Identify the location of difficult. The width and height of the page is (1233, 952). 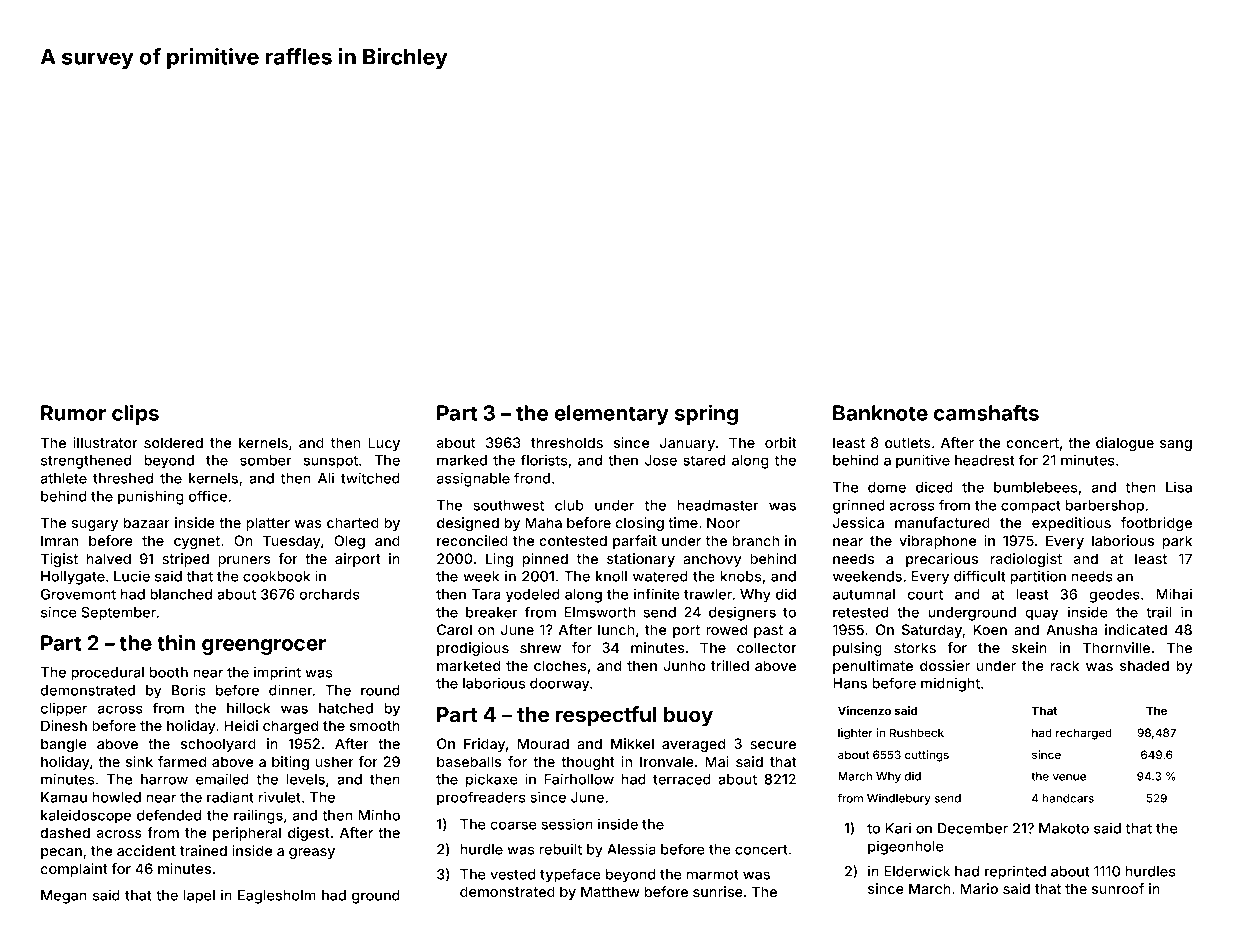
(979, 576).
